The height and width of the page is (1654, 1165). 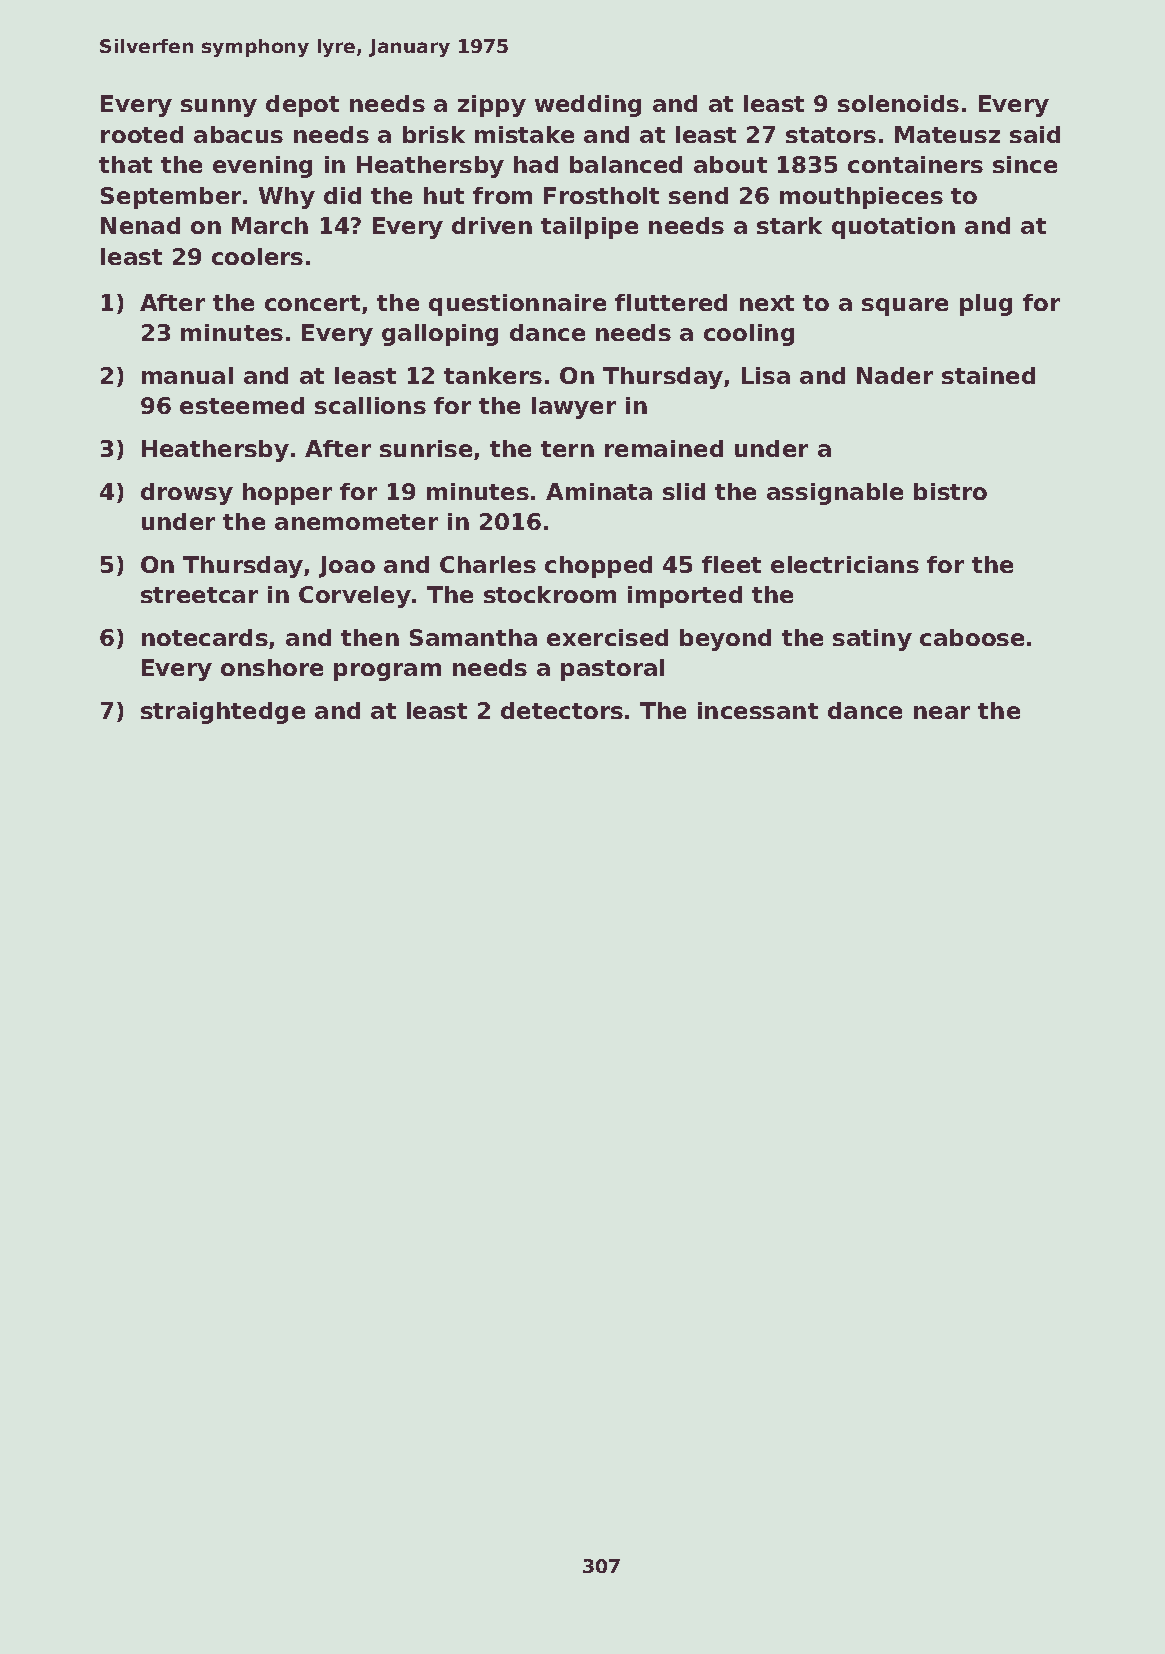 I want to click on detectors, so click(x=562, y=710).
